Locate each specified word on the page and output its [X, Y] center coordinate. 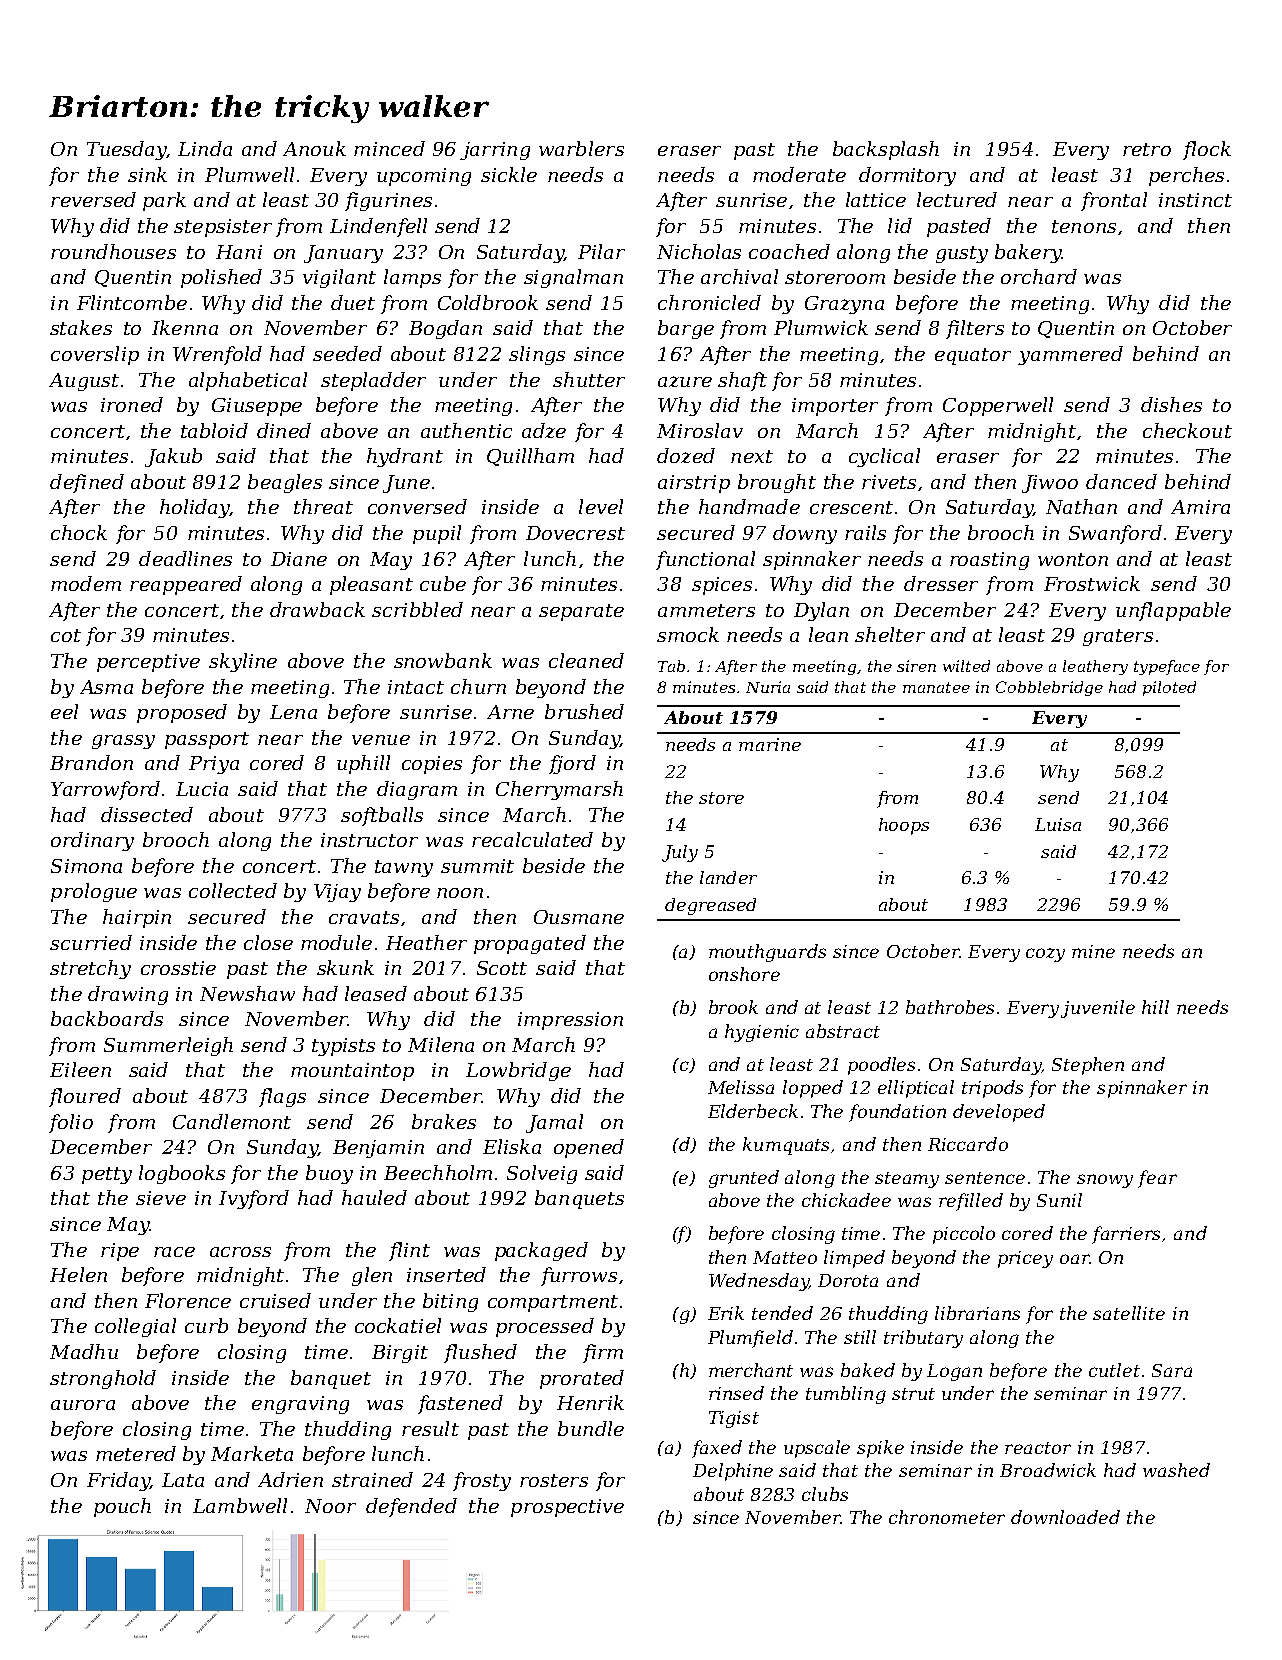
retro [1147, 149]
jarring [495, 151]
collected [233, 890]
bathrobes [950, 1007]
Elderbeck [753, 1111]
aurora [83, 1405]
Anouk [314, 148]
